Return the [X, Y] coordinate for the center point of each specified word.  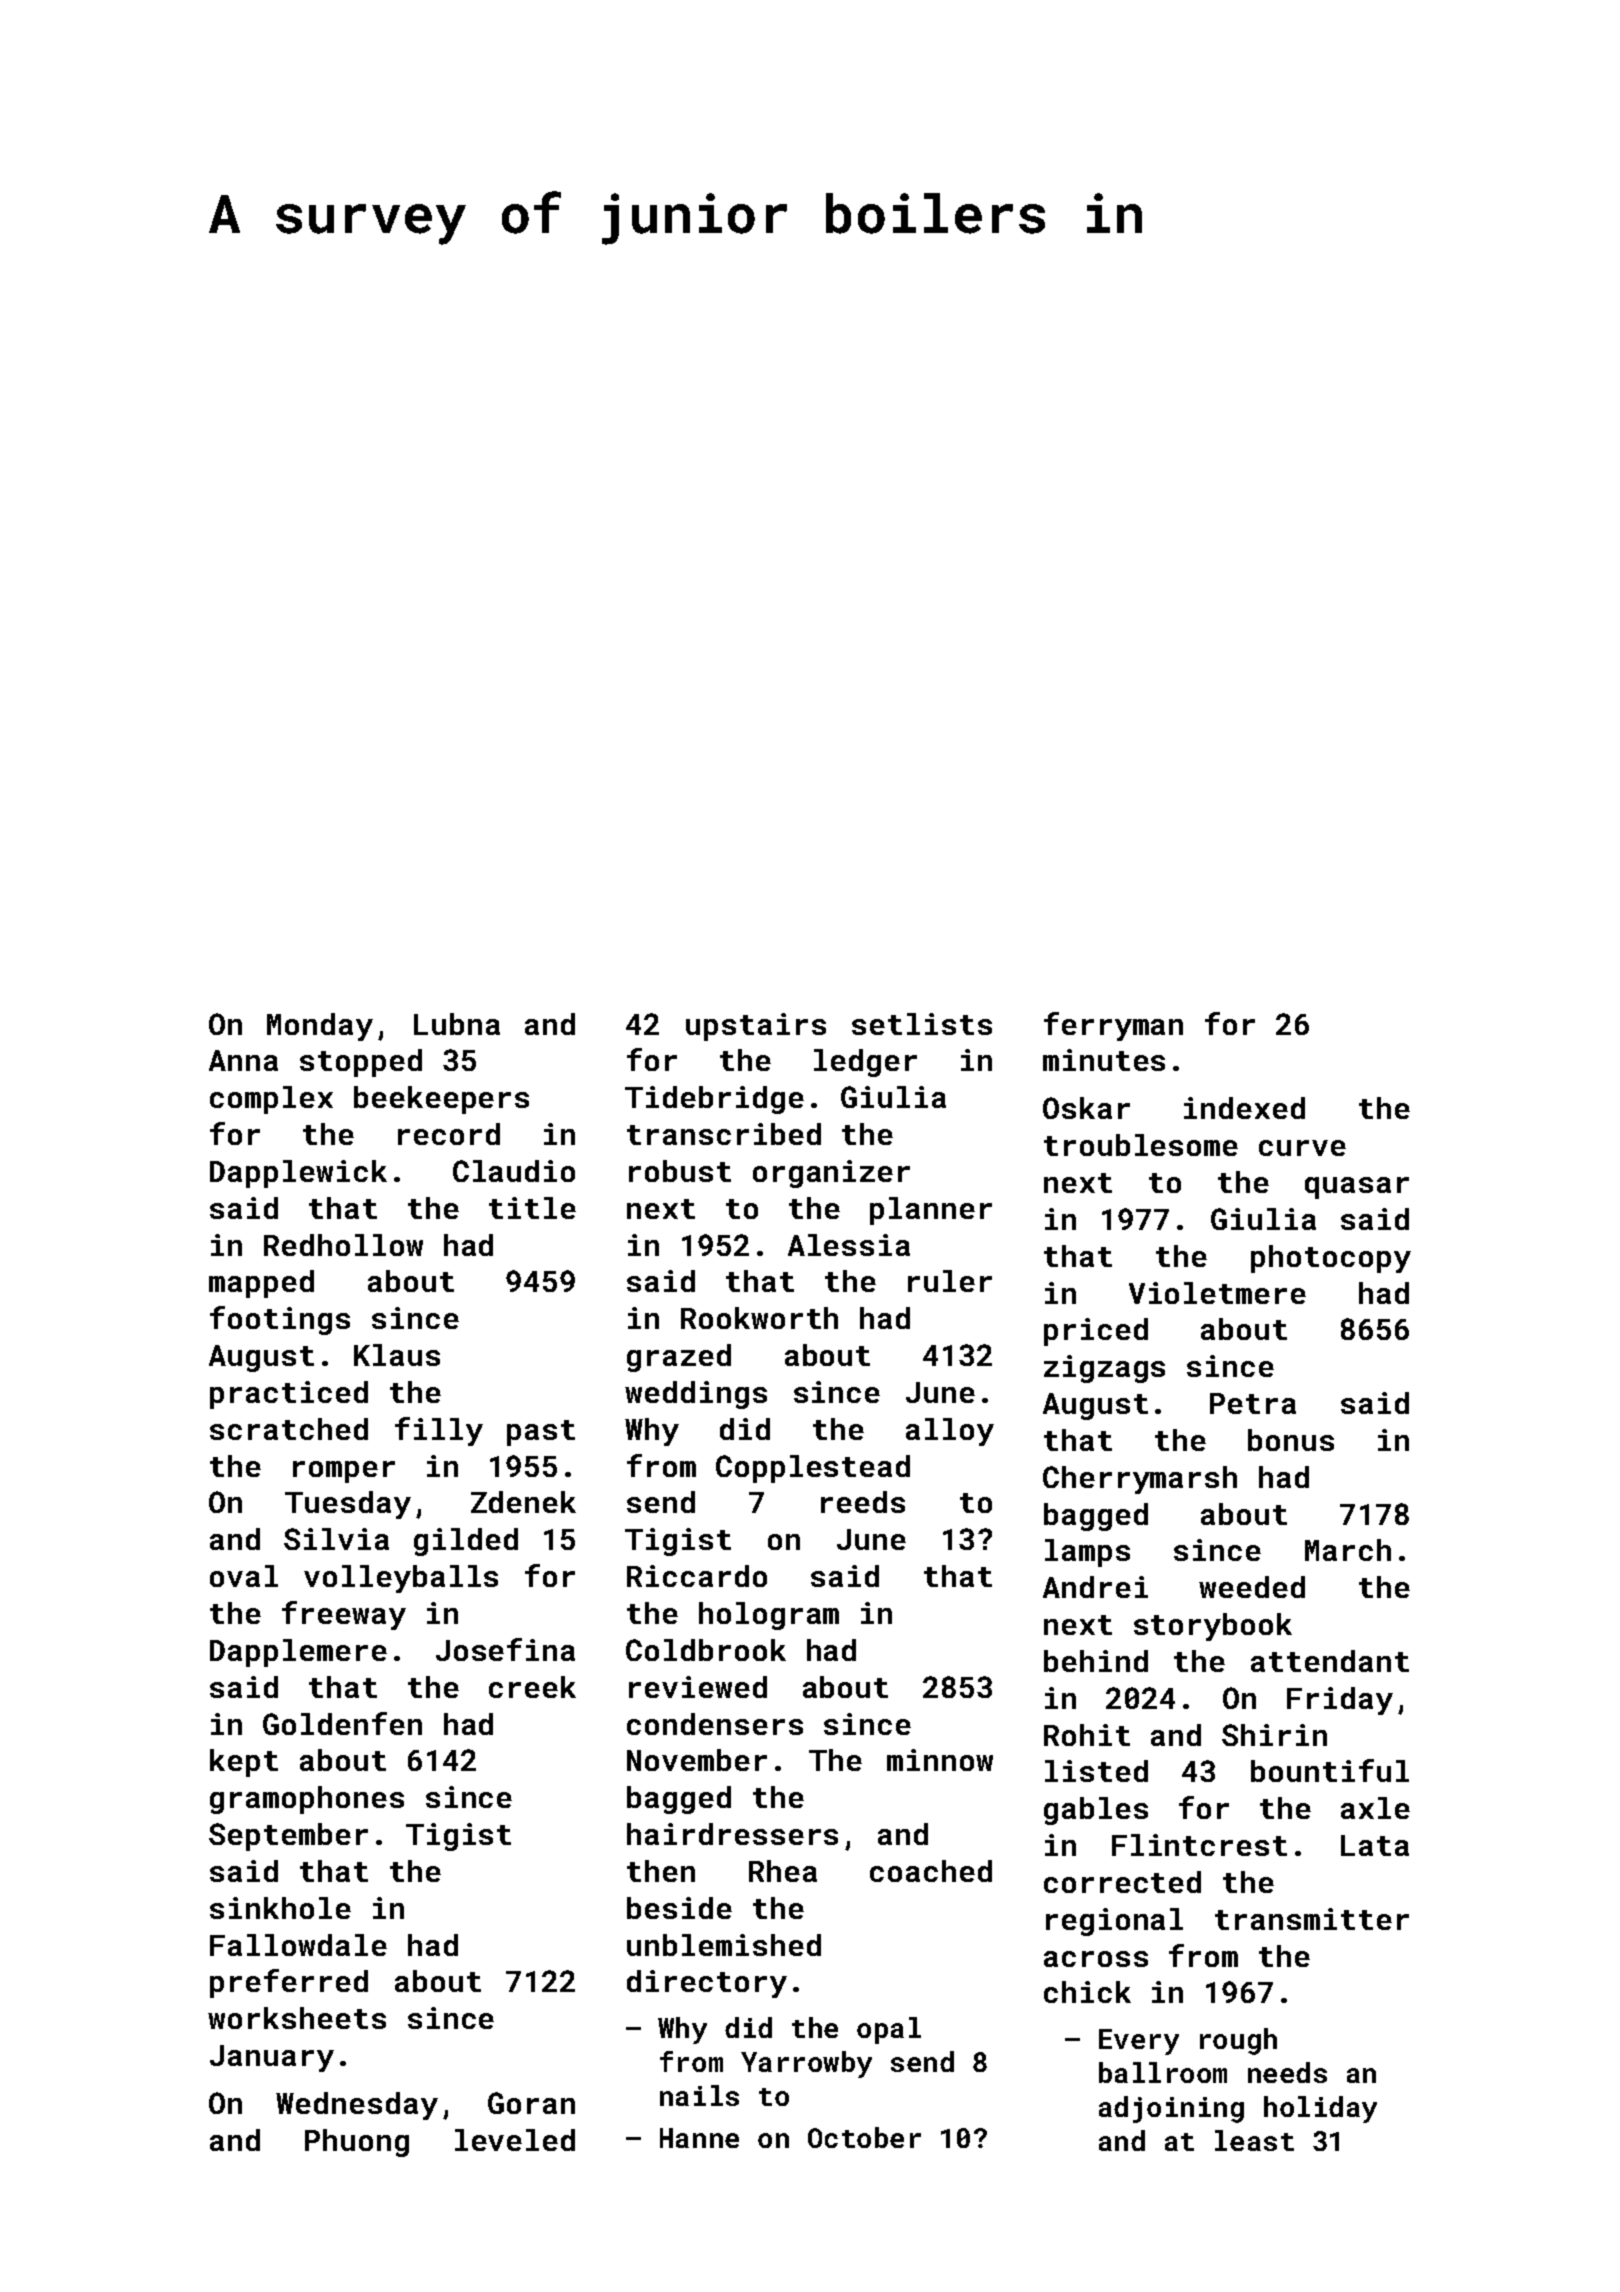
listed [1096, 1771]
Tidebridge [714, 1100]
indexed [1244, 1108]
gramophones [307, 1800]
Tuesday [348, 1505]
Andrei [1095, 1587]
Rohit [1087, 1735]
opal [889, 2030]
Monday [320, 1027]
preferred [289, 1983]
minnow [940, 1760]
